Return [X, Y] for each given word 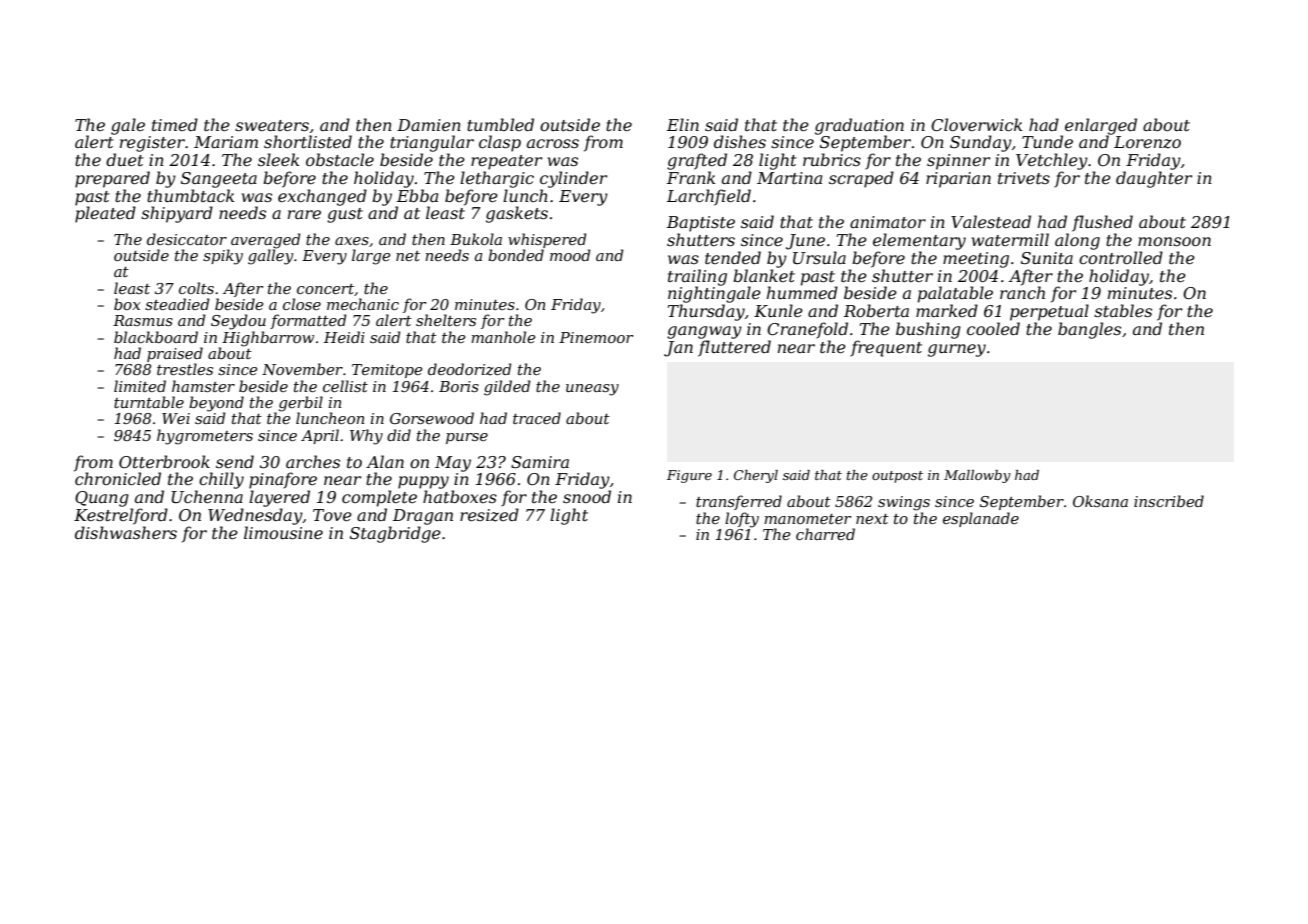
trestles [185, 369]
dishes [740, 141]
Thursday [706, 312]
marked [947, 310]
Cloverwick [977, 124]
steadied [177, 304]
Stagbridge [395, 534]
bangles [1089, 330]
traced [537, 418]
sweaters [272, 125]
